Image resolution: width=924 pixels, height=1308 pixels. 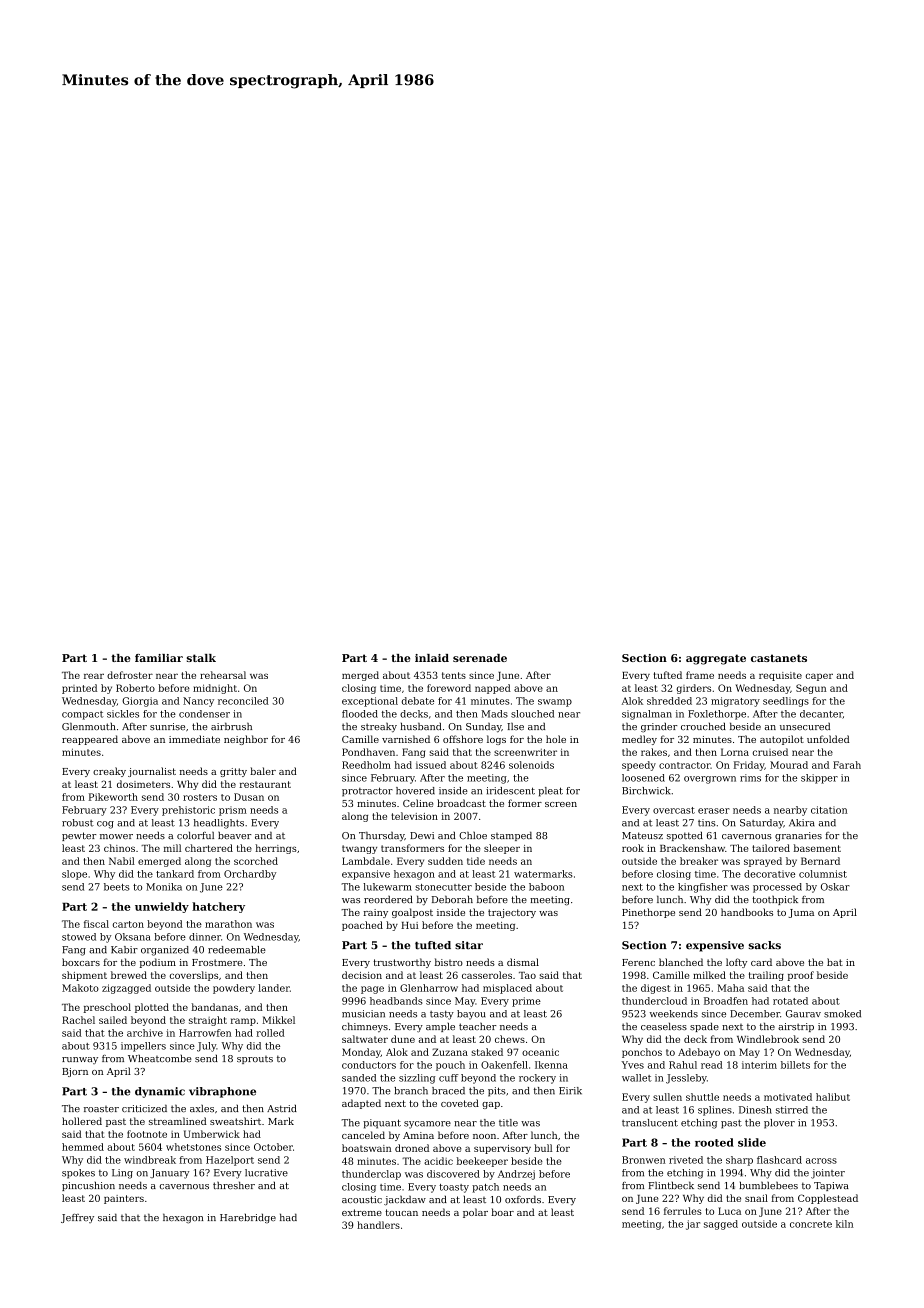 I want to click on Celine, so click(x=418, y=803).
